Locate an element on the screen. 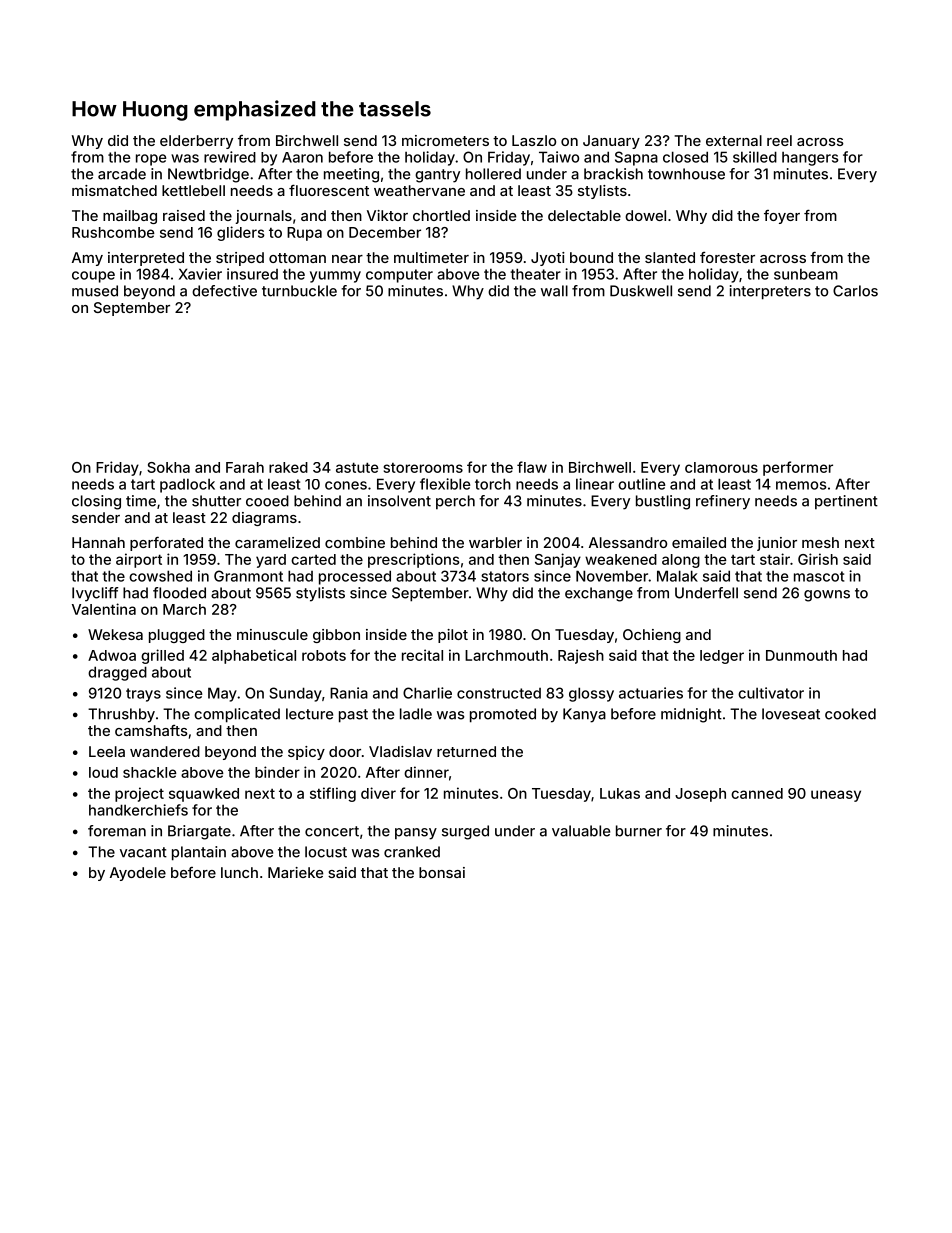 The height and width of the screenshot is (1233, 952). elderberry is located at coordinates (196, 142).
